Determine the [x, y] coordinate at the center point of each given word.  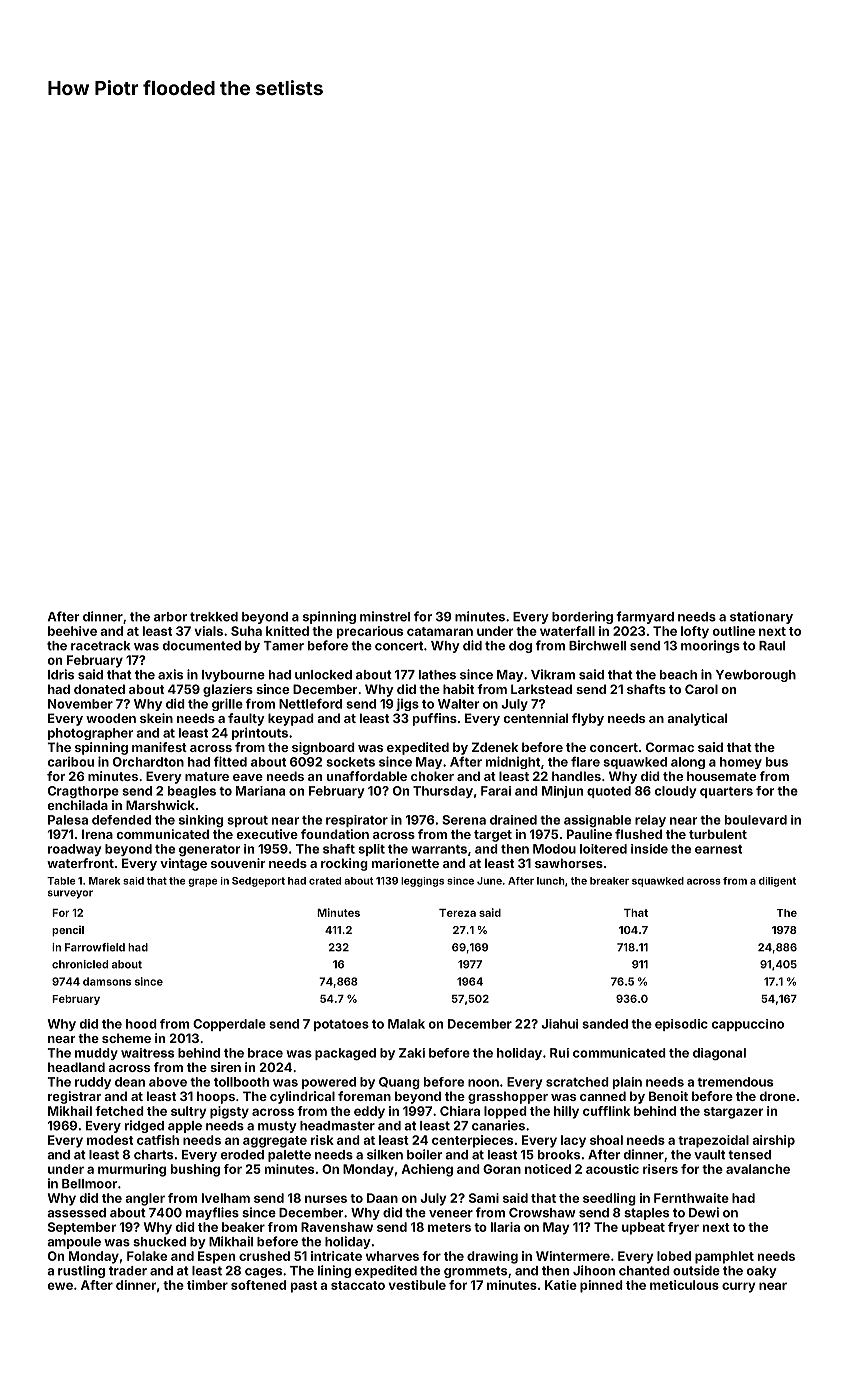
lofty [695, 632]
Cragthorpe [83, 792]
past [304, 1287]
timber [207, 1285]
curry [738, 1287]
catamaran [440, 631]
